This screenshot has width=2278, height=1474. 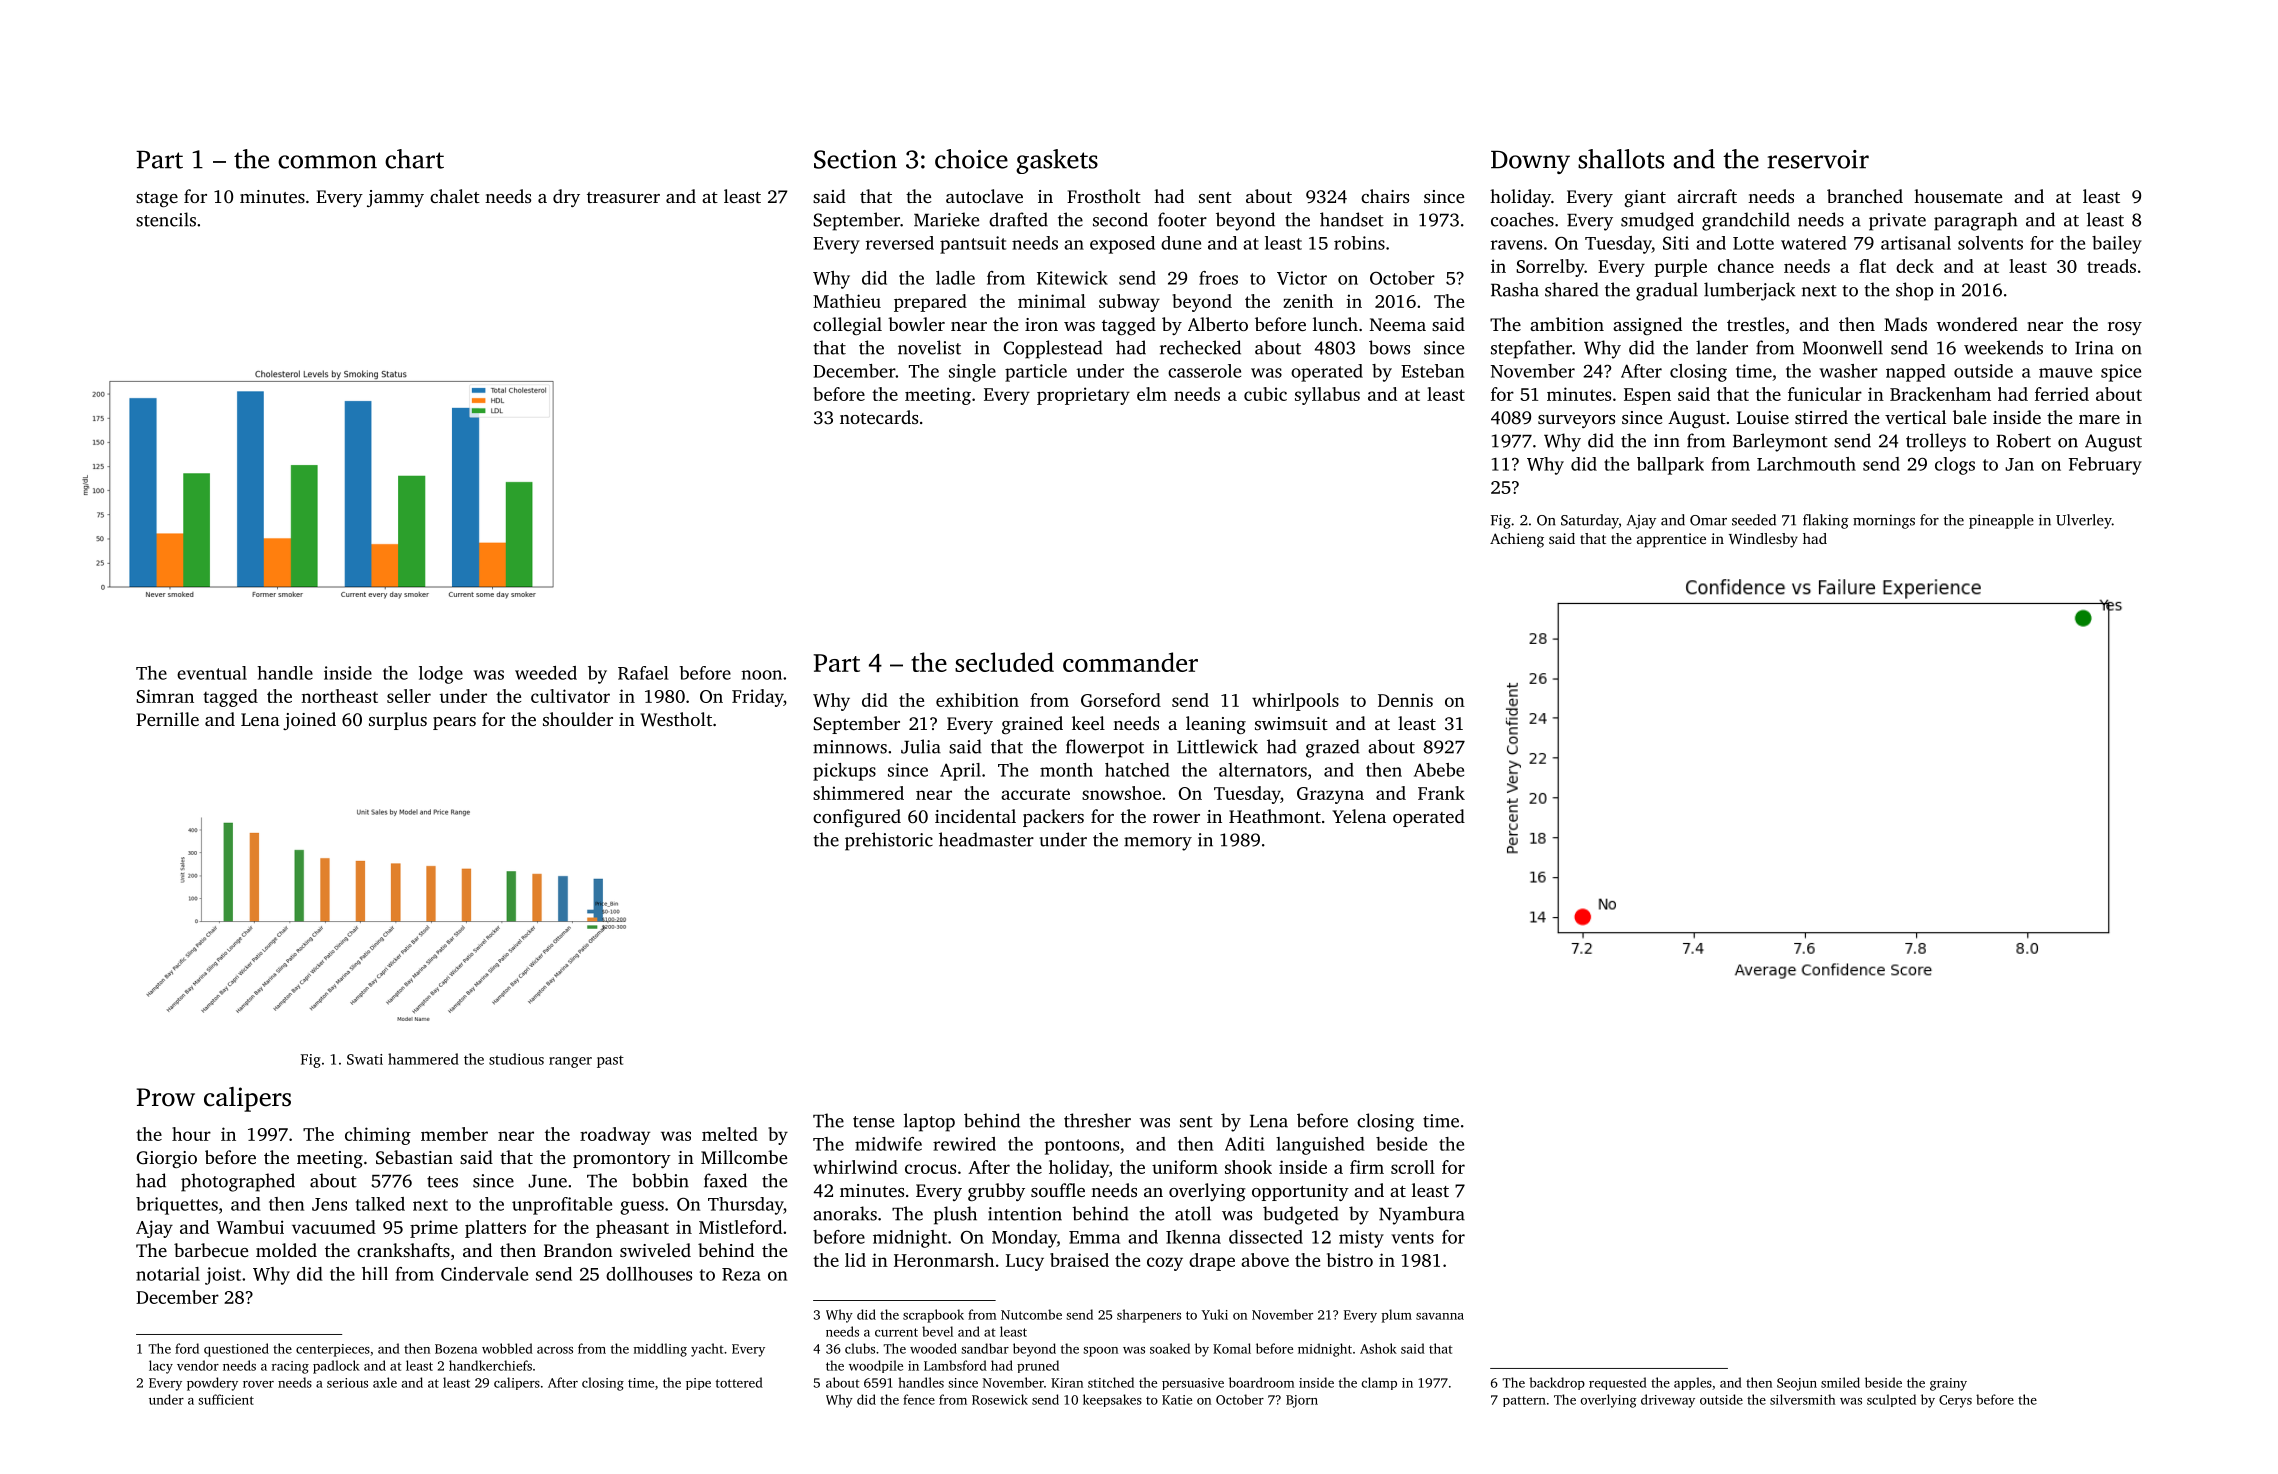 I want to click on scroll, so click(x=1413, y=1167).
